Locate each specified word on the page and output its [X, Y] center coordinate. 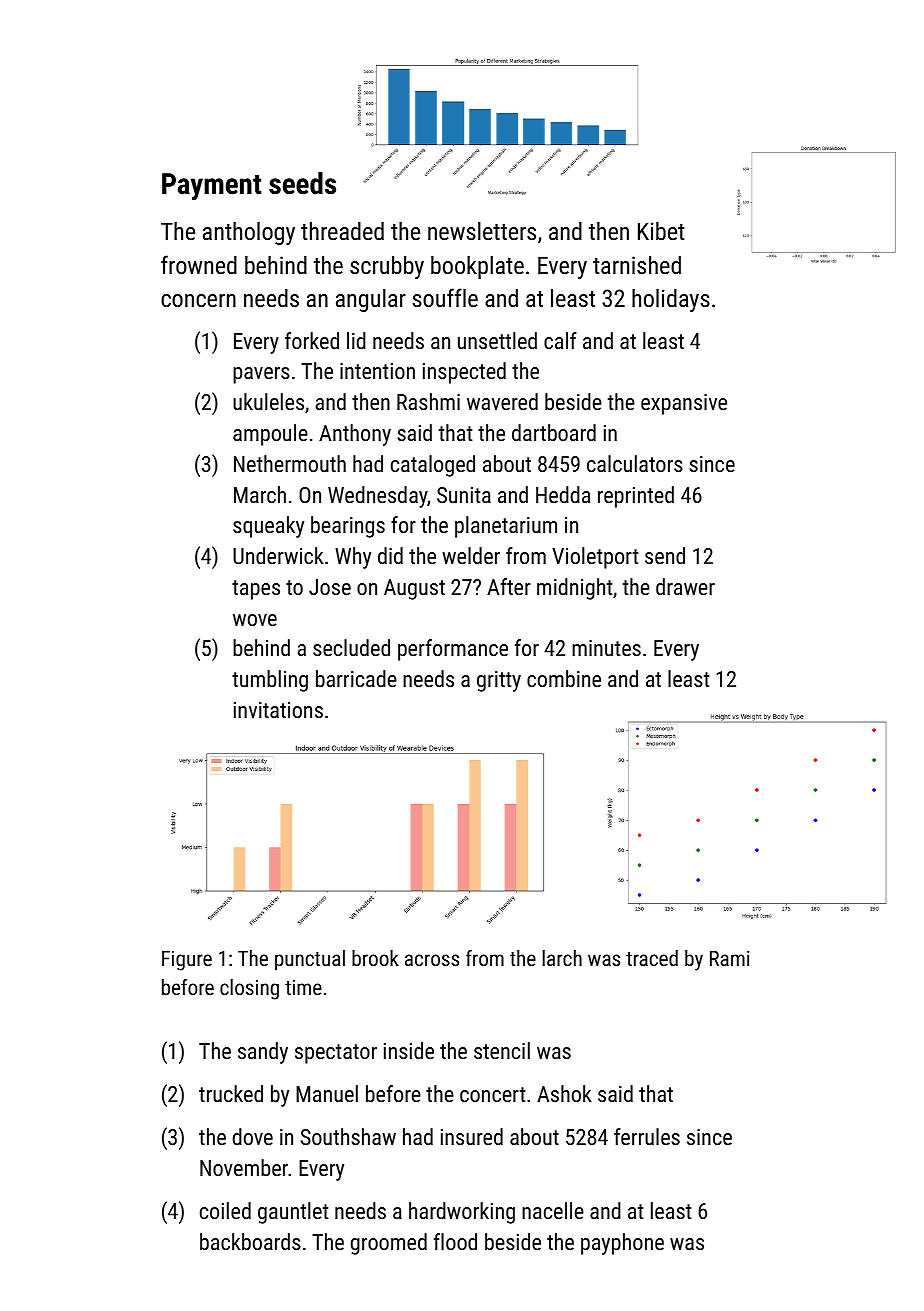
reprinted [636, 497]
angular [371, 300]
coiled [225, 1210]
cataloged [433, 466]
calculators [635, 463]
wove [255, 620]
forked [312, 340]
